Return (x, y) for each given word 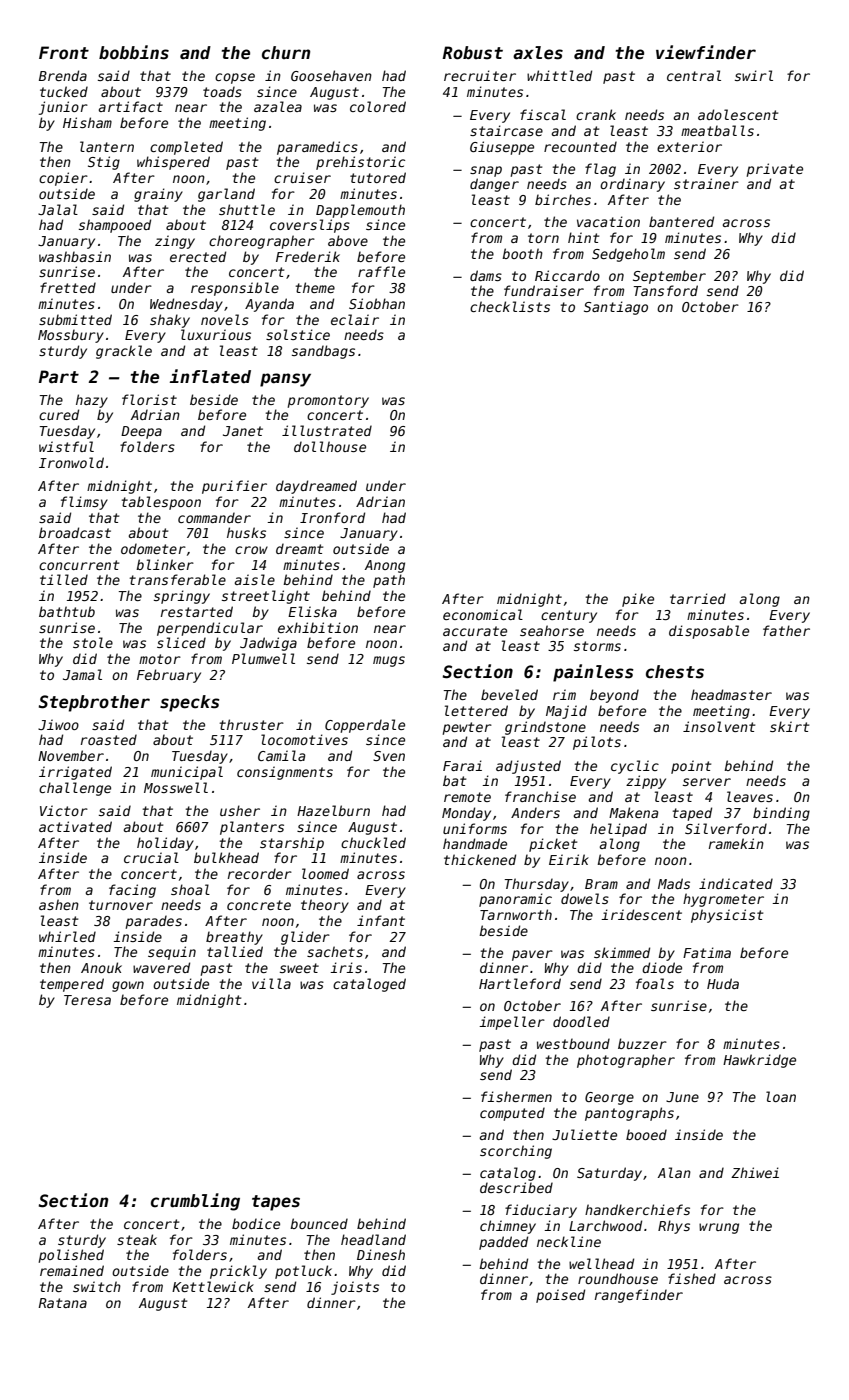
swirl (754, 75)
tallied (235, 951)
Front (64, 53)
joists (355, 1288)
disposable (709, 632)
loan (781, 1096)
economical (483, 614)
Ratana (62, 1303)
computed (512, 1114)
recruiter (480, 75)
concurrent (79, 565)
